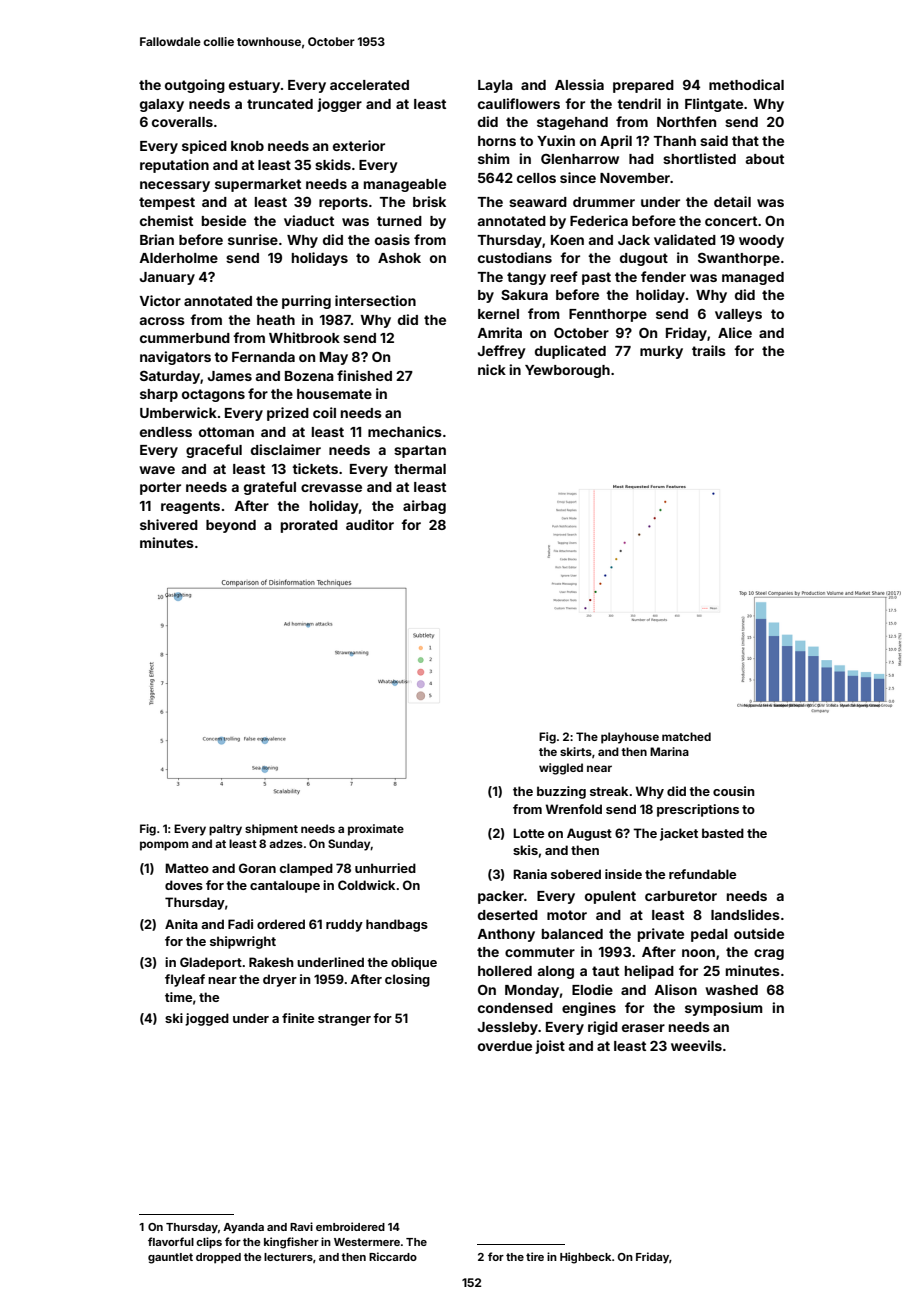 This image has width=924, height=1314. I want to click on matched, so click(686, 736).
